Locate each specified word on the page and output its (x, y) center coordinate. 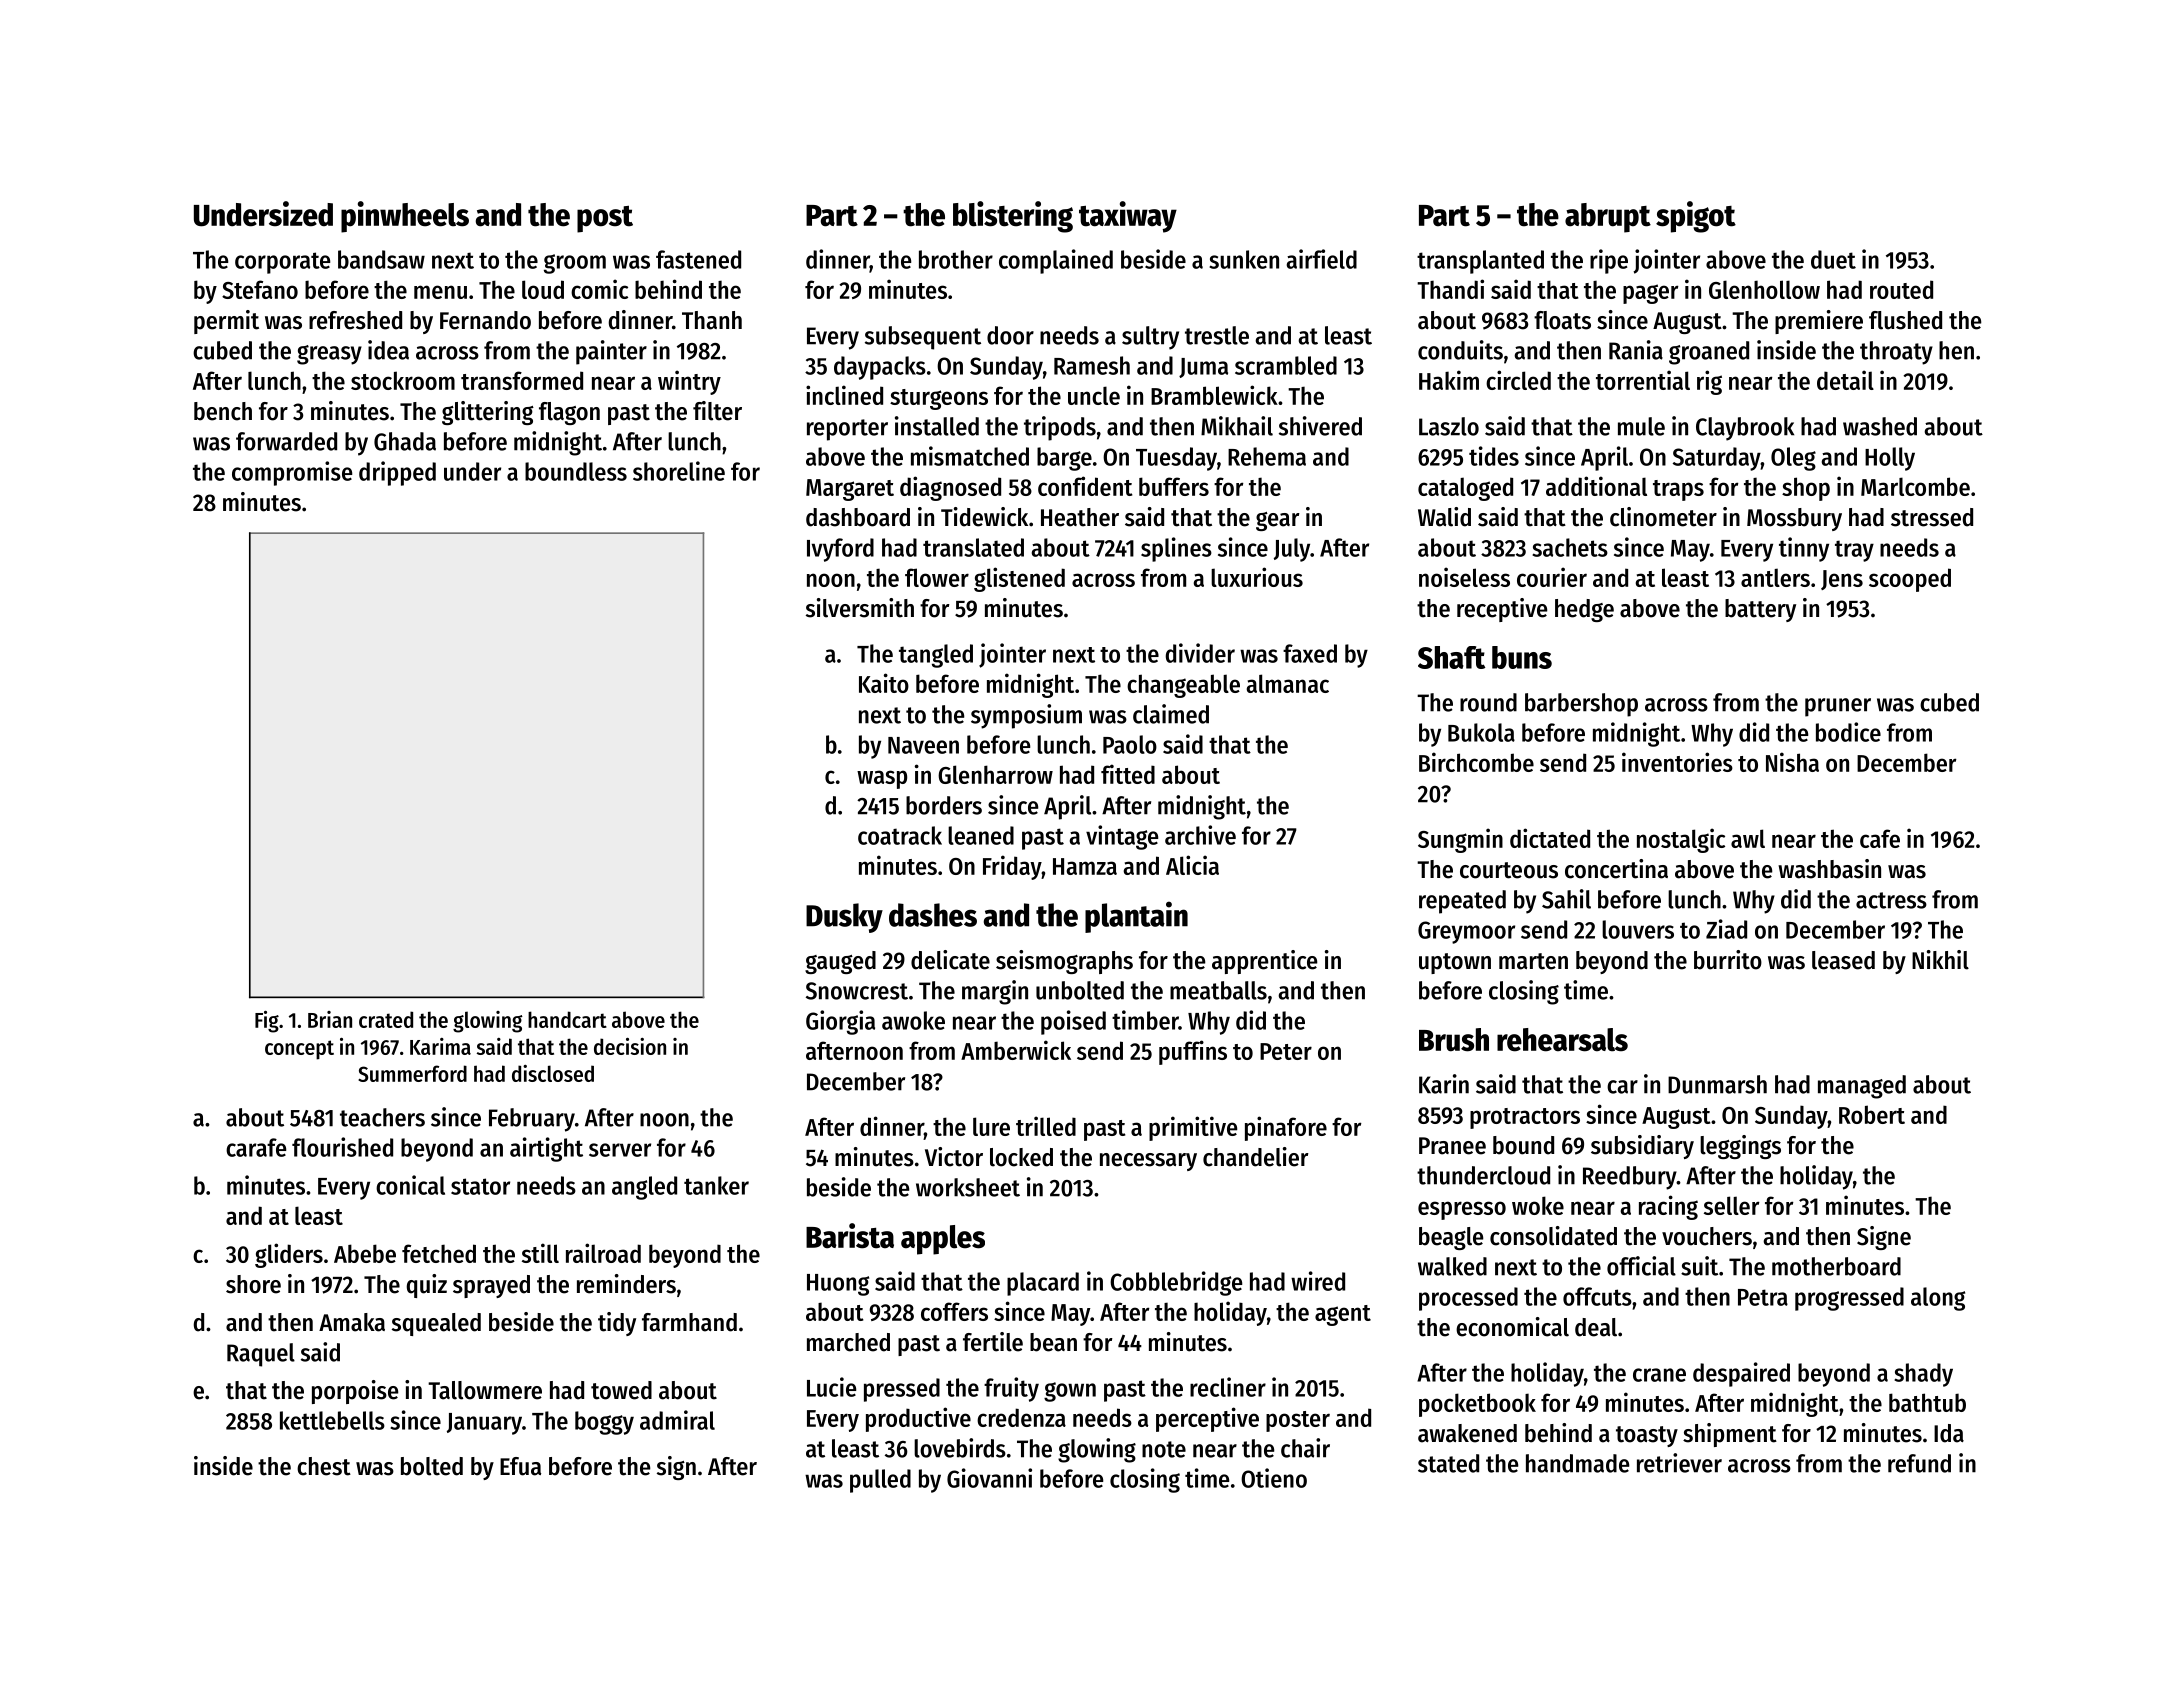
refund (1919, 1463)
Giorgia (840, 1022)
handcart (567, 1019)
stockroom (403, 380)
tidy (617, 1324)
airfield (1322, 259)
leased (1843, 960)
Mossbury (1794, 519)
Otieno (1274, 1478)
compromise (292, 473)
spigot (1696, 217)
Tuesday (1176, 459)
